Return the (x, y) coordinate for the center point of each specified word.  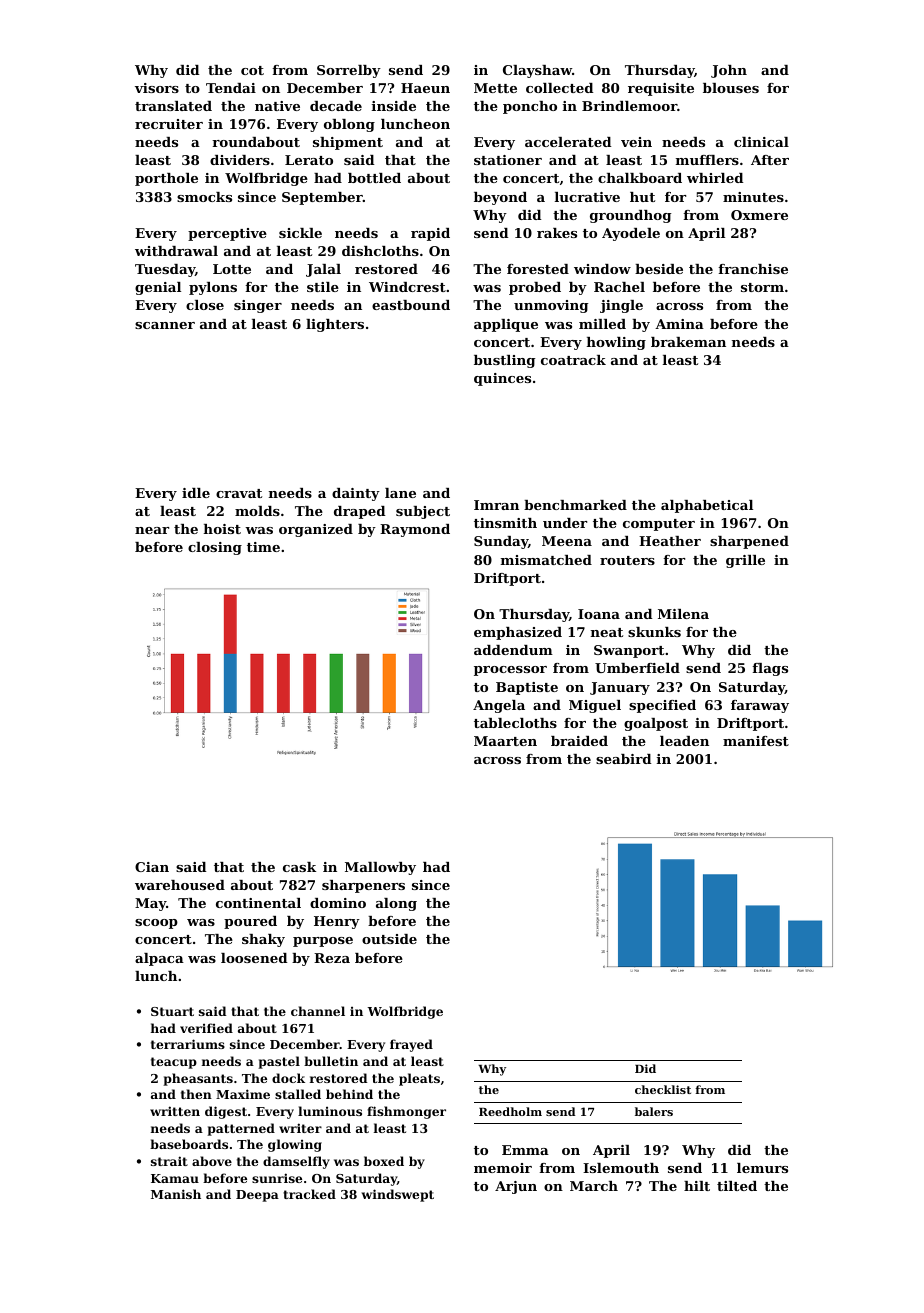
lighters (335, 325)
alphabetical (707, 506)
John (729, 71)
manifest (756, 741)
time (263, 547)
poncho (530, 107)
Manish (176, 1194)
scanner (165, 325)
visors (157, 88)
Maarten (505, 741)
